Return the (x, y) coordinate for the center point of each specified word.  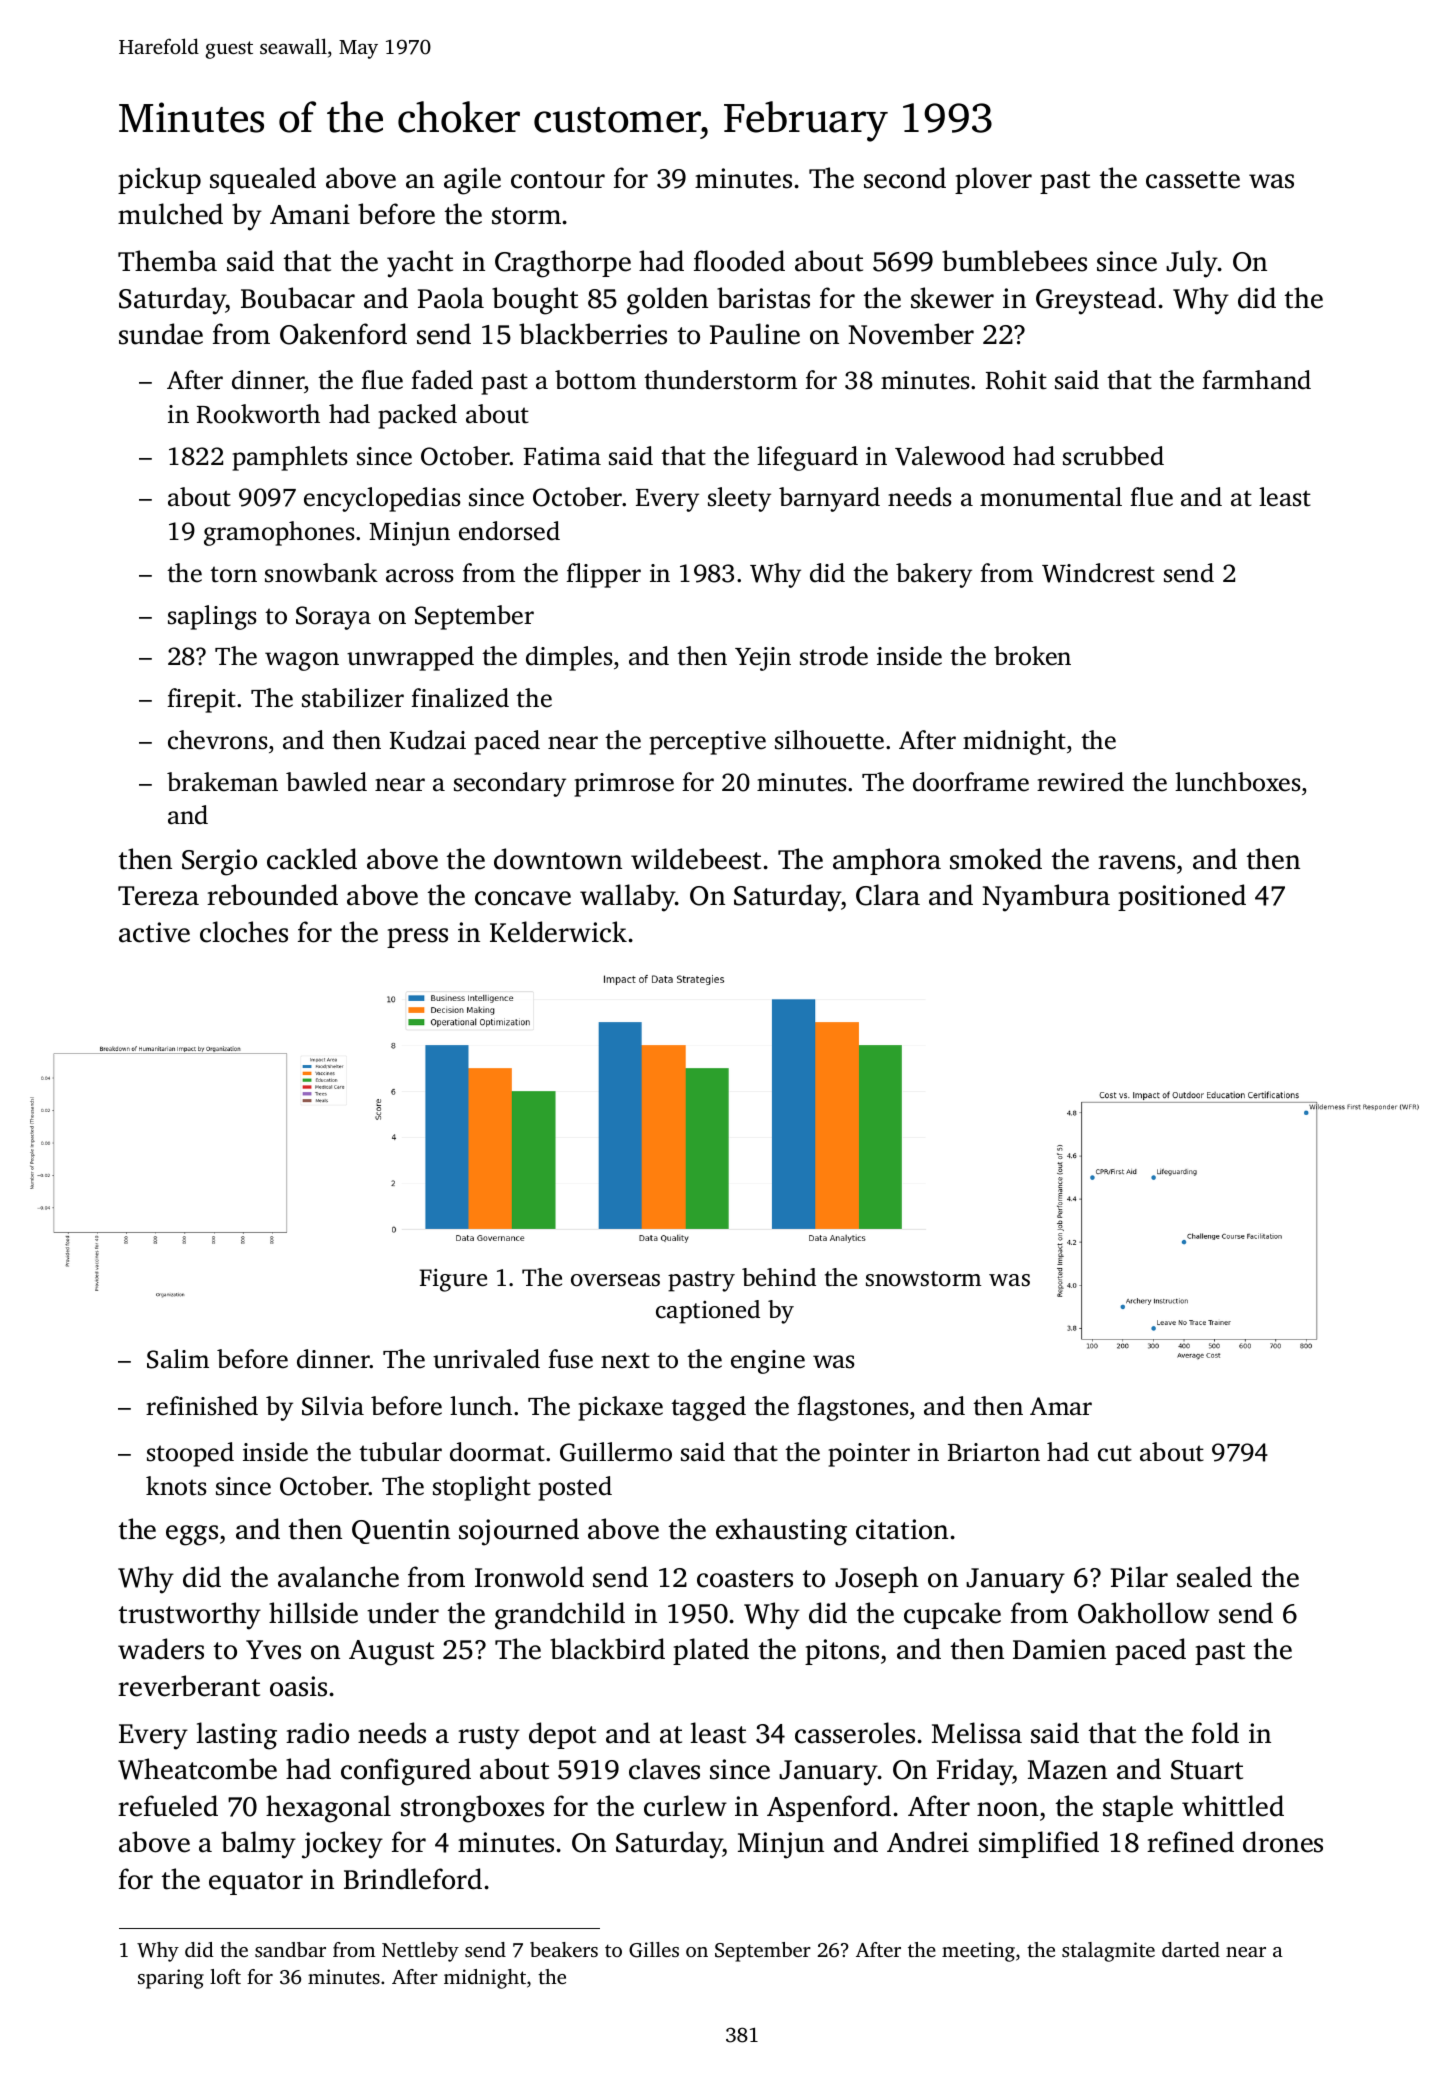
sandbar (290, 1949)
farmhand (1256, 380)
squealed (263, 180)
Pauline (755, 334)
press (417, 938)
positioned (1182, 897)
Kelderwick (558, 932)
